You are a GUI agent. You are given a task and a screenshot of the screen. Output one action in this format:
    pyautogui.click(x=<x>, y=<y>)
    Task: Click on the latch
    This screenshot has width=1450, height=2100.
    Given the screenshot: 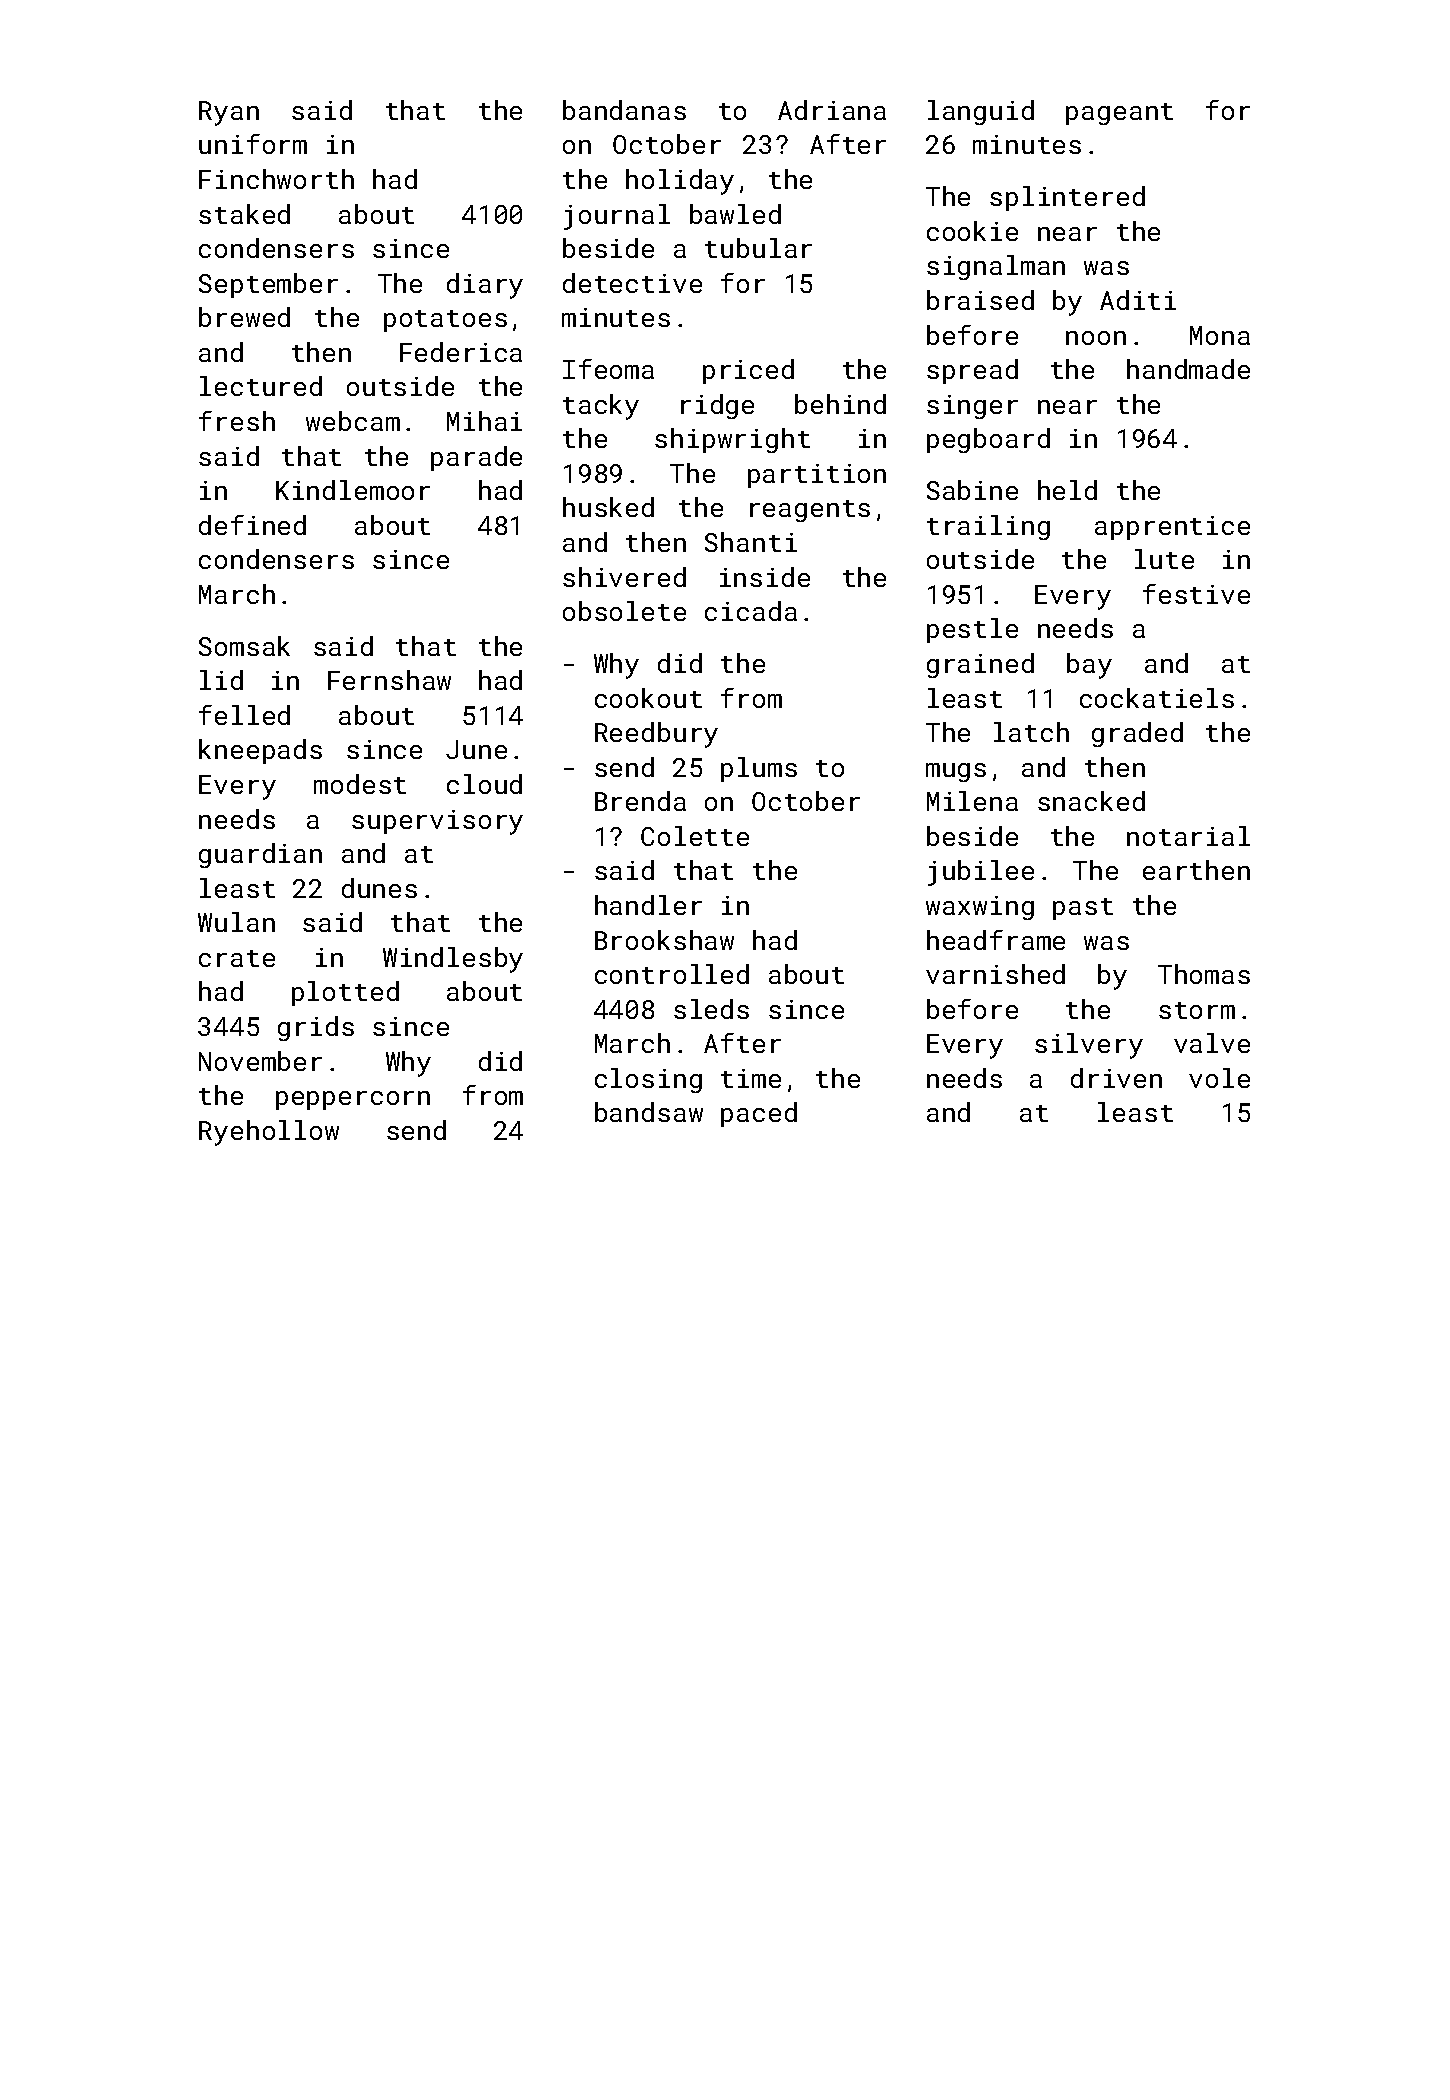 What is the action you would take?
    pyautogui.click(x=1031, y=732)
